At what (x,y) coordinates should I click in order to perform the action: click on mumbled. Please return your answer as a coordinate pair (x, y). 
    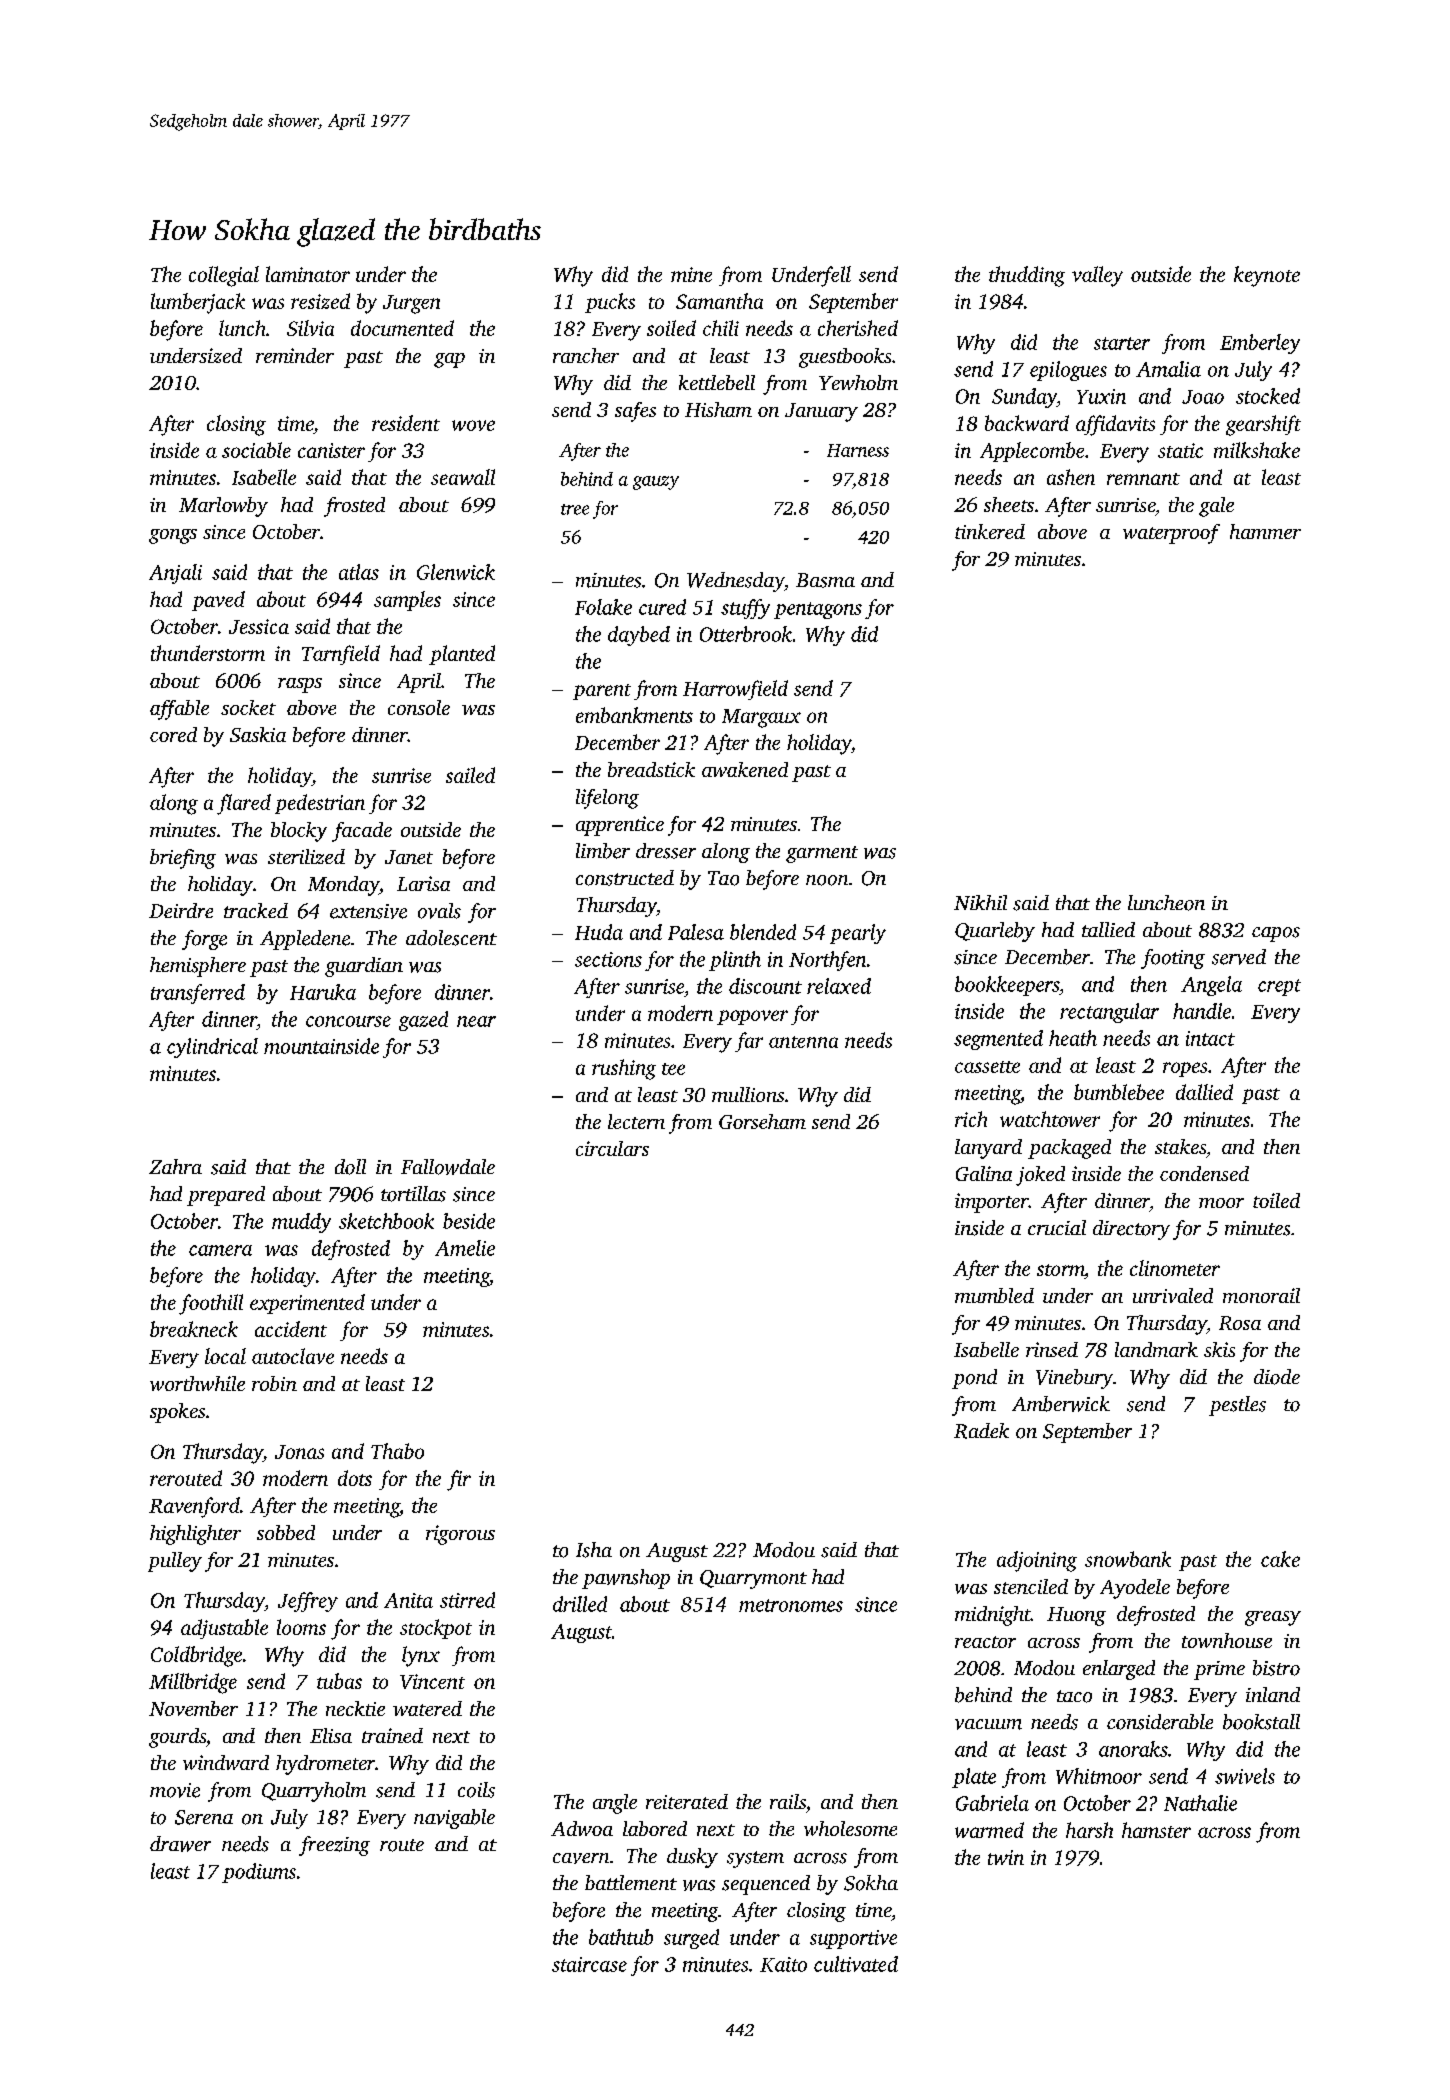
    Looking at the image, I should click on (994, 1295).
